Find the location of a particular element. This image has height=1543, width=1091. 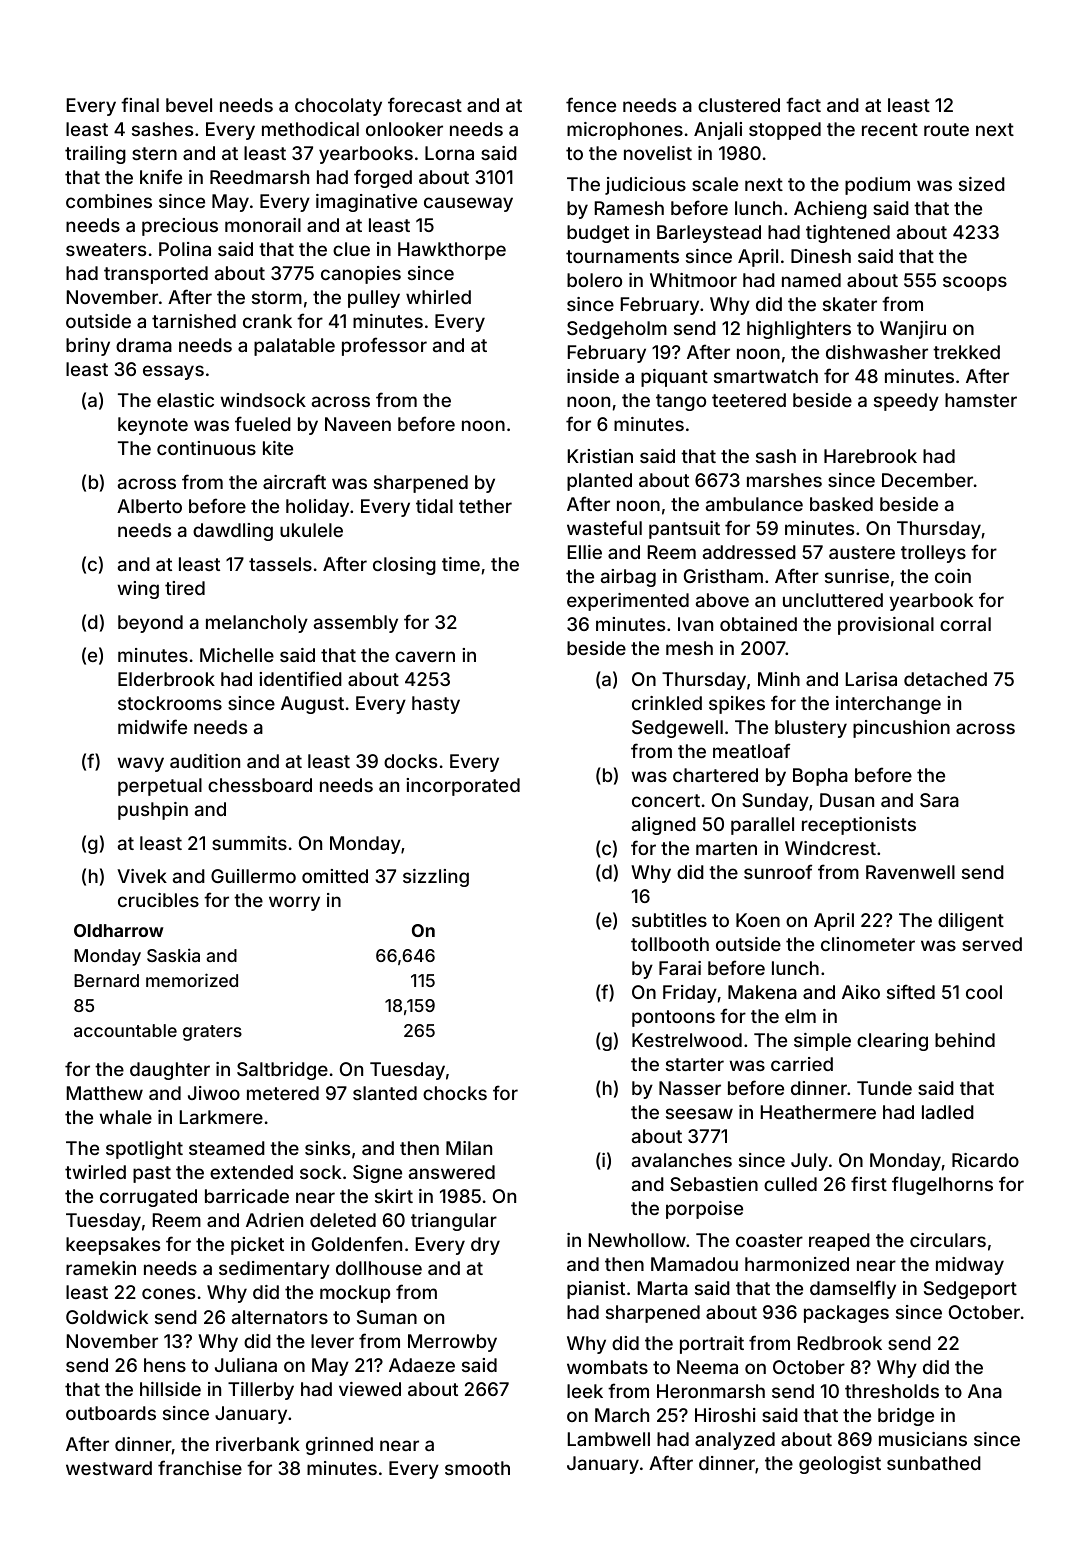

Elderbrook is located at coordinates (166, 679).
